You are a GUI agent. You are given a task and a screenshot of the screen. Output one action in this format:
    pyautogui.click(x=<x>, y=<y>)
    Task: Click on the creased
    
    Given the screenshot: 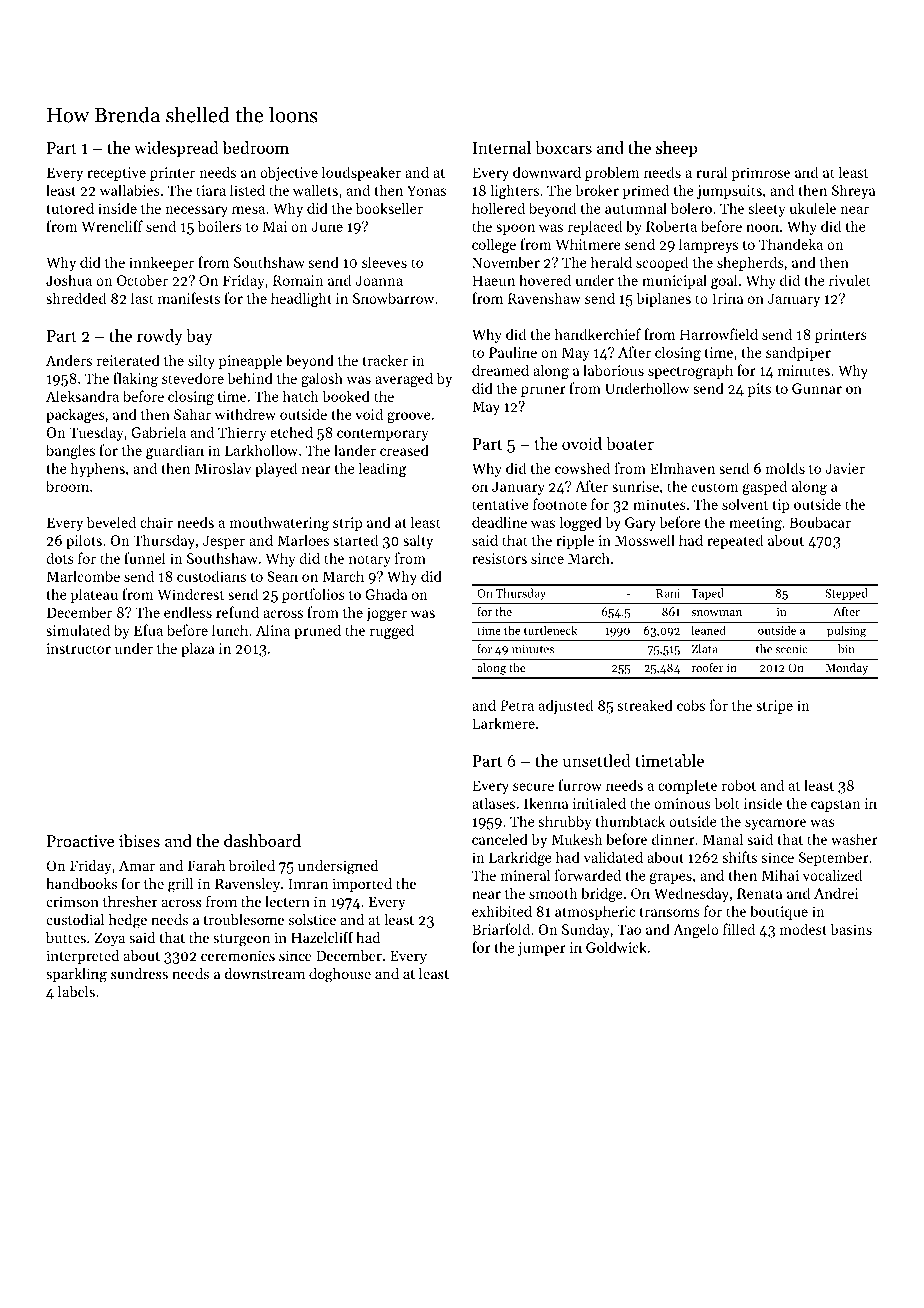 What is the action you would take?
    pyautogui.click(x=404, y=450)
